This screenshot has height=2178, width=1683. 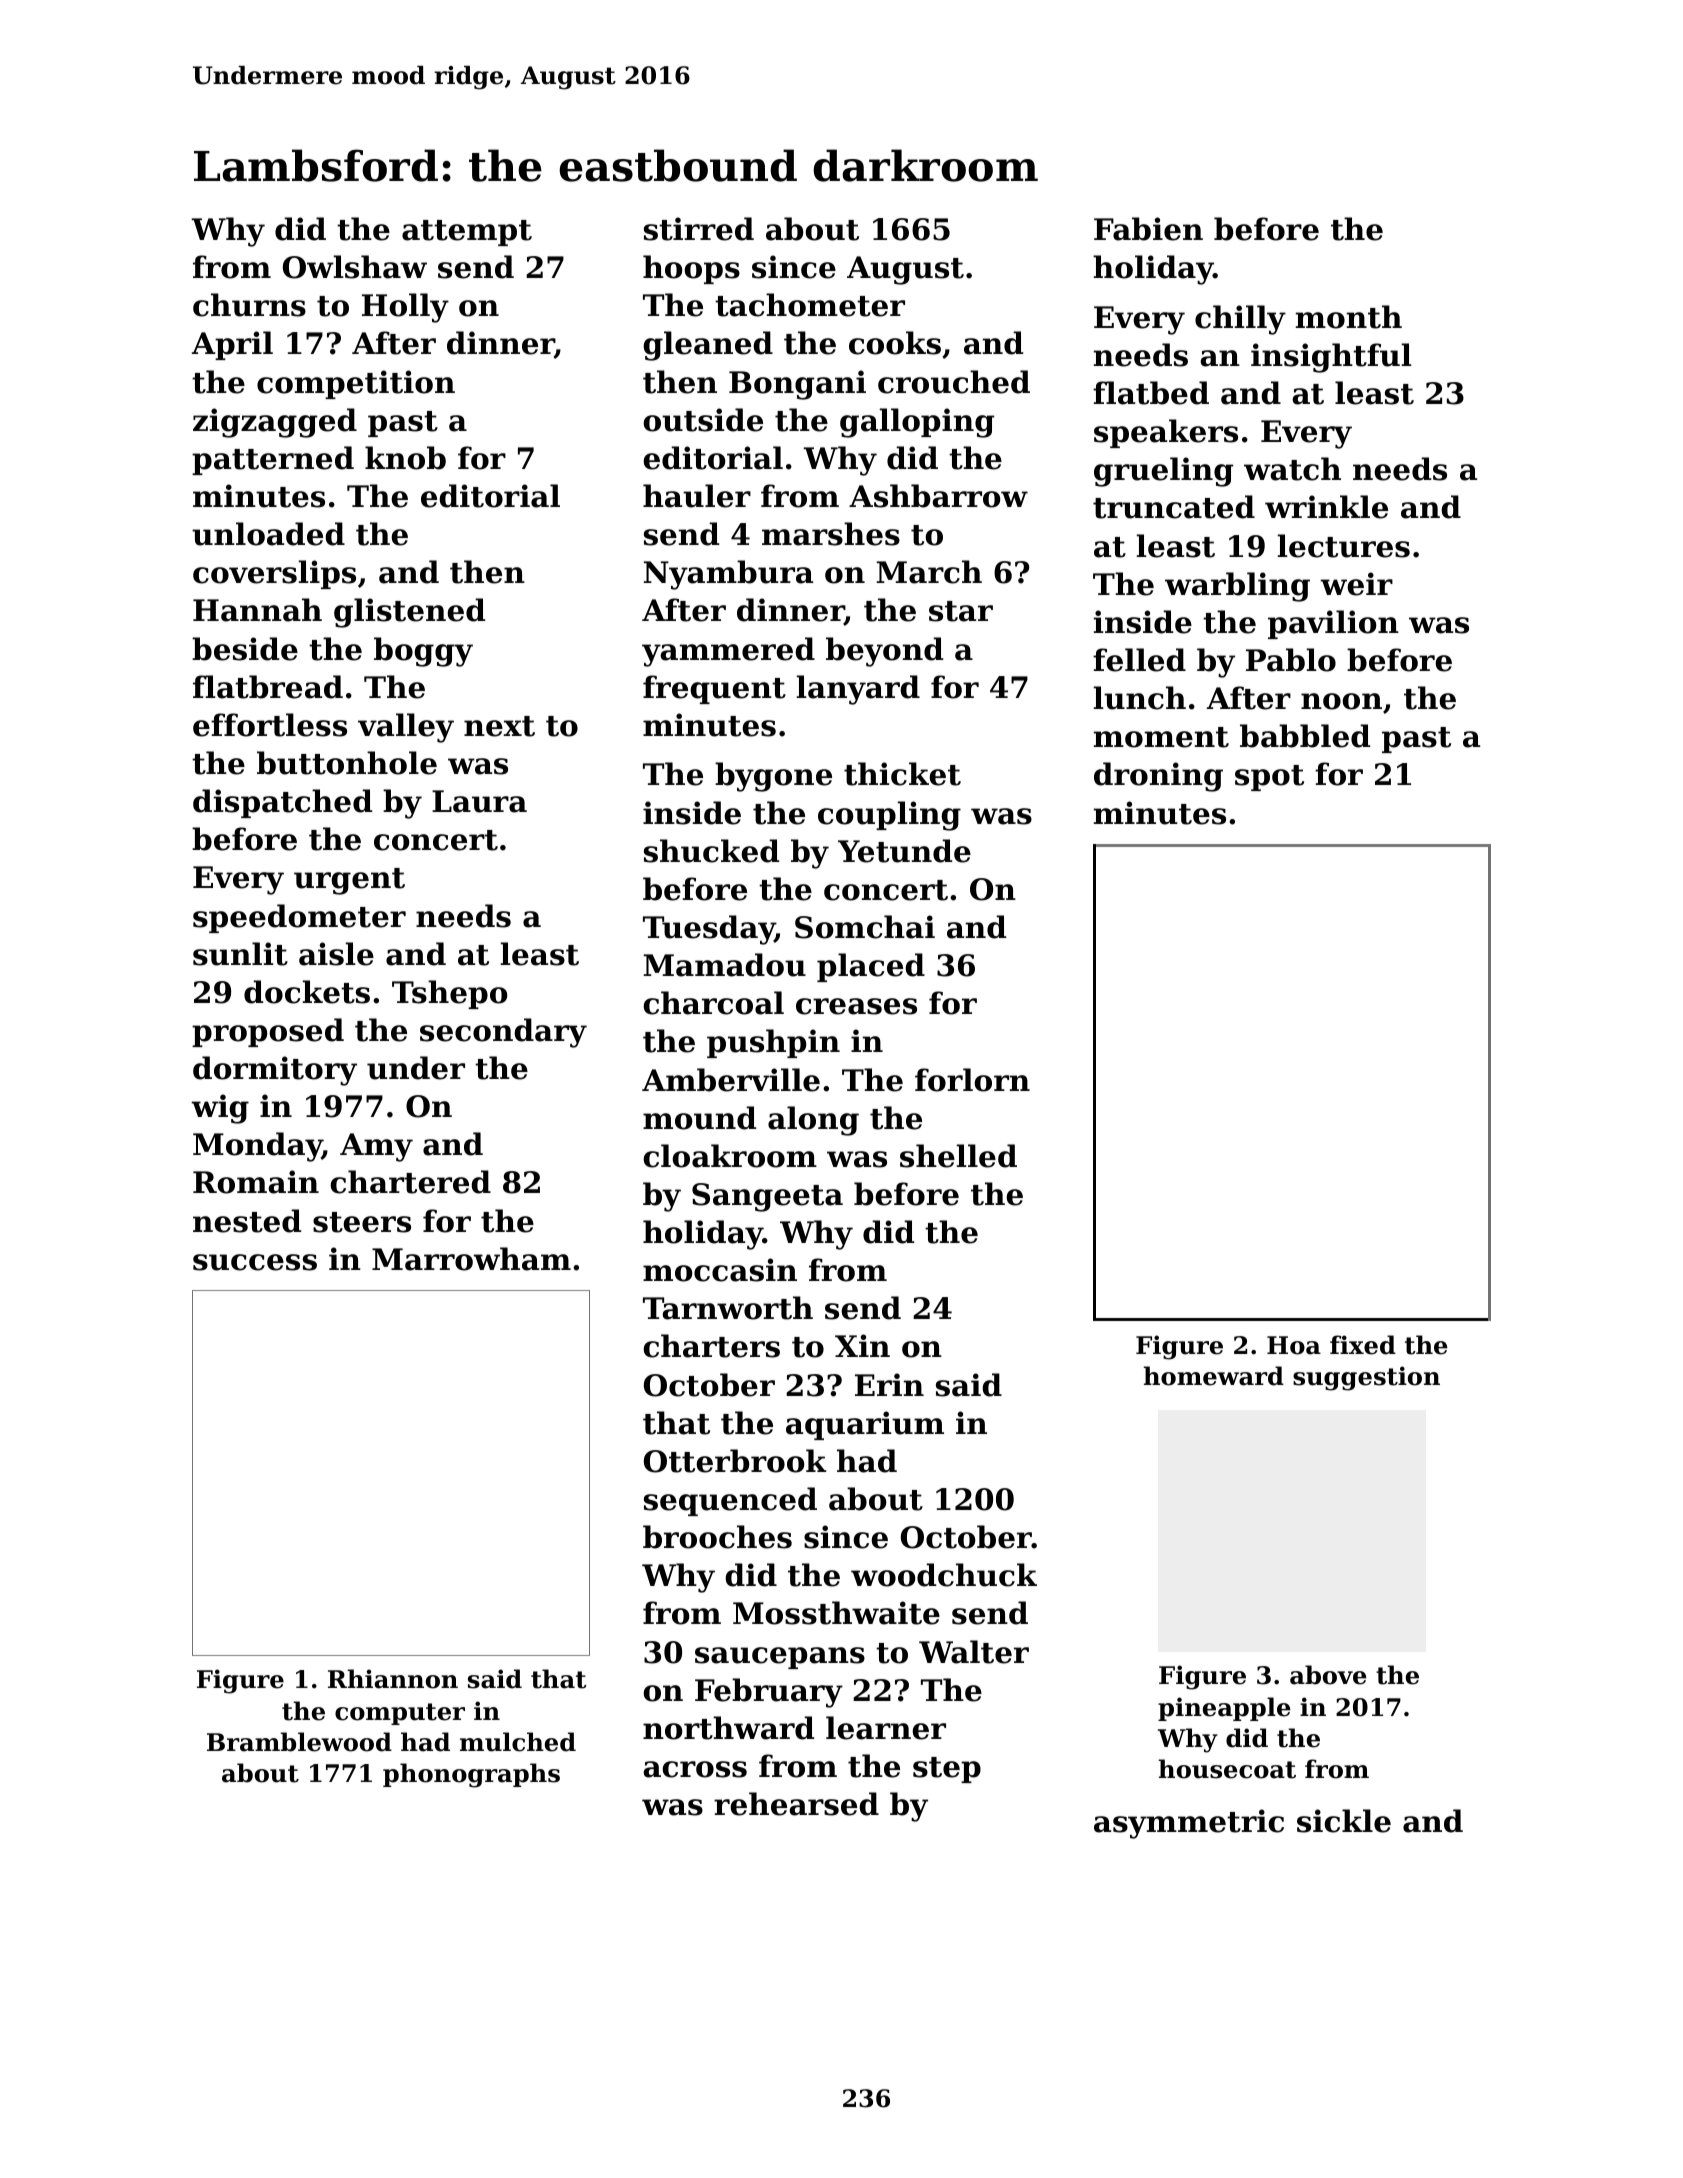 I want to click on sickle, so click(x=1344, y=1821).
